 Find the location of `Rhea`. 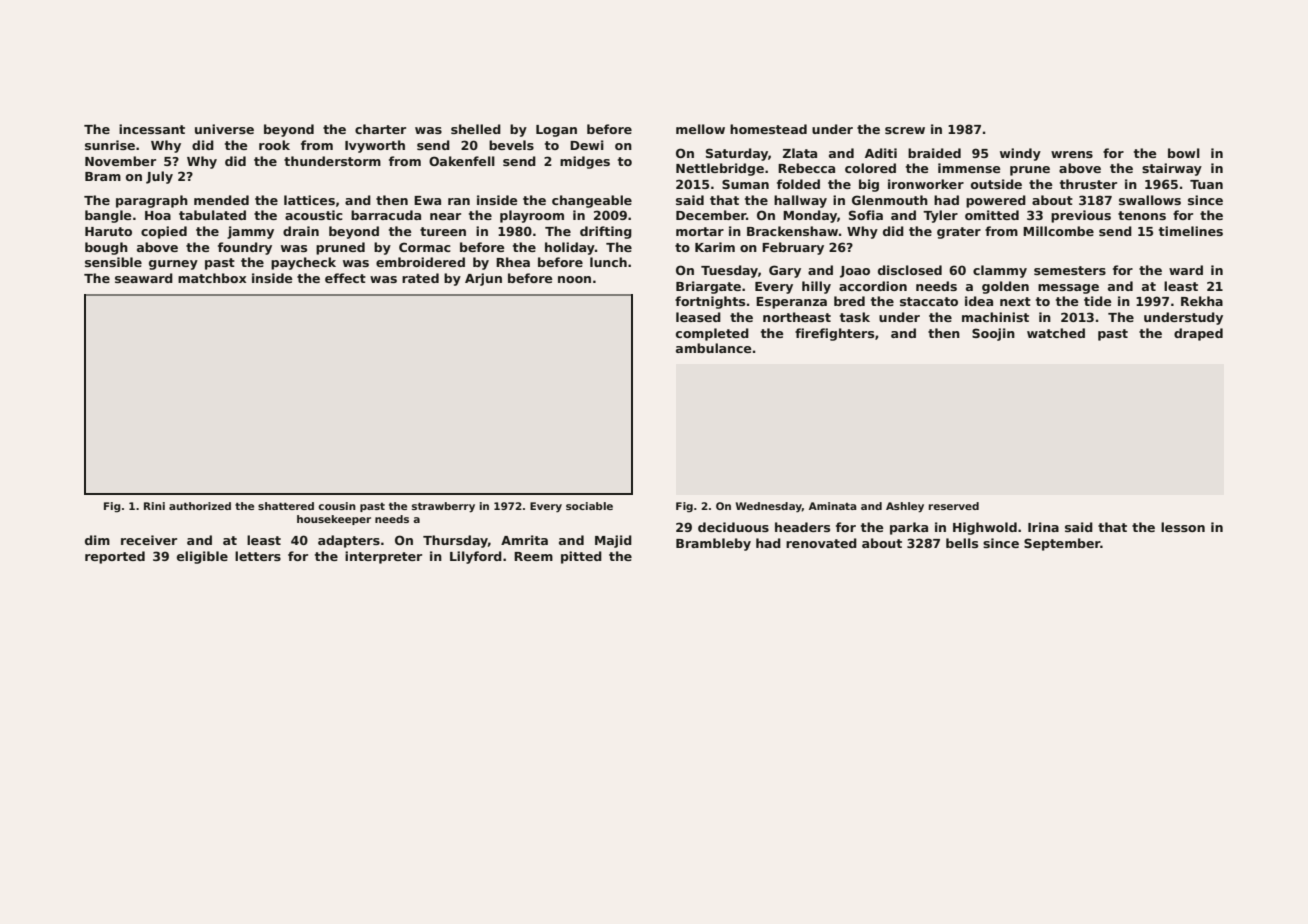

Rhea is located at coordinates (513, 262).
